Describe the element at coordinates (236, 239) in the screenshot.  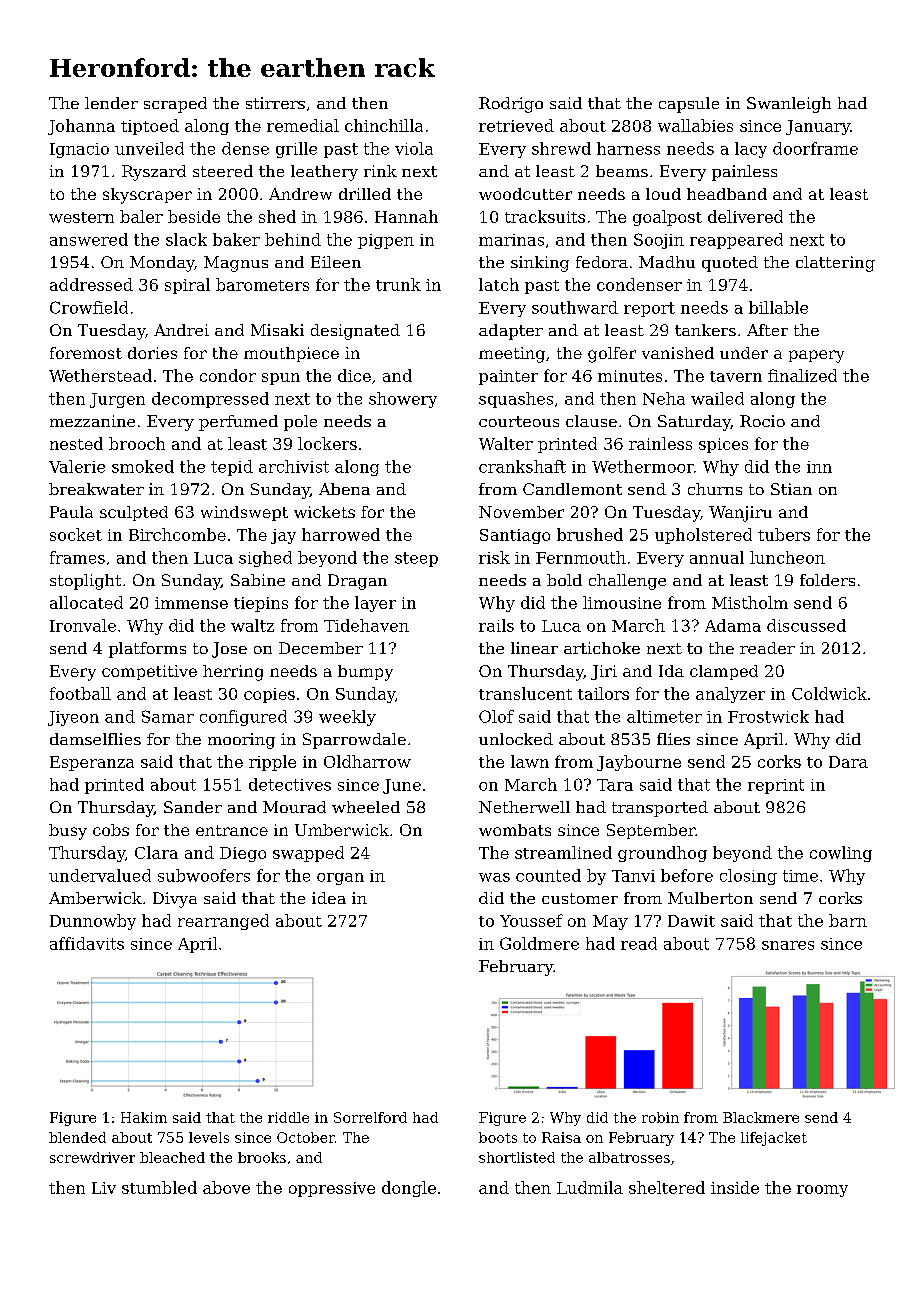
I see `baker` at that location.
